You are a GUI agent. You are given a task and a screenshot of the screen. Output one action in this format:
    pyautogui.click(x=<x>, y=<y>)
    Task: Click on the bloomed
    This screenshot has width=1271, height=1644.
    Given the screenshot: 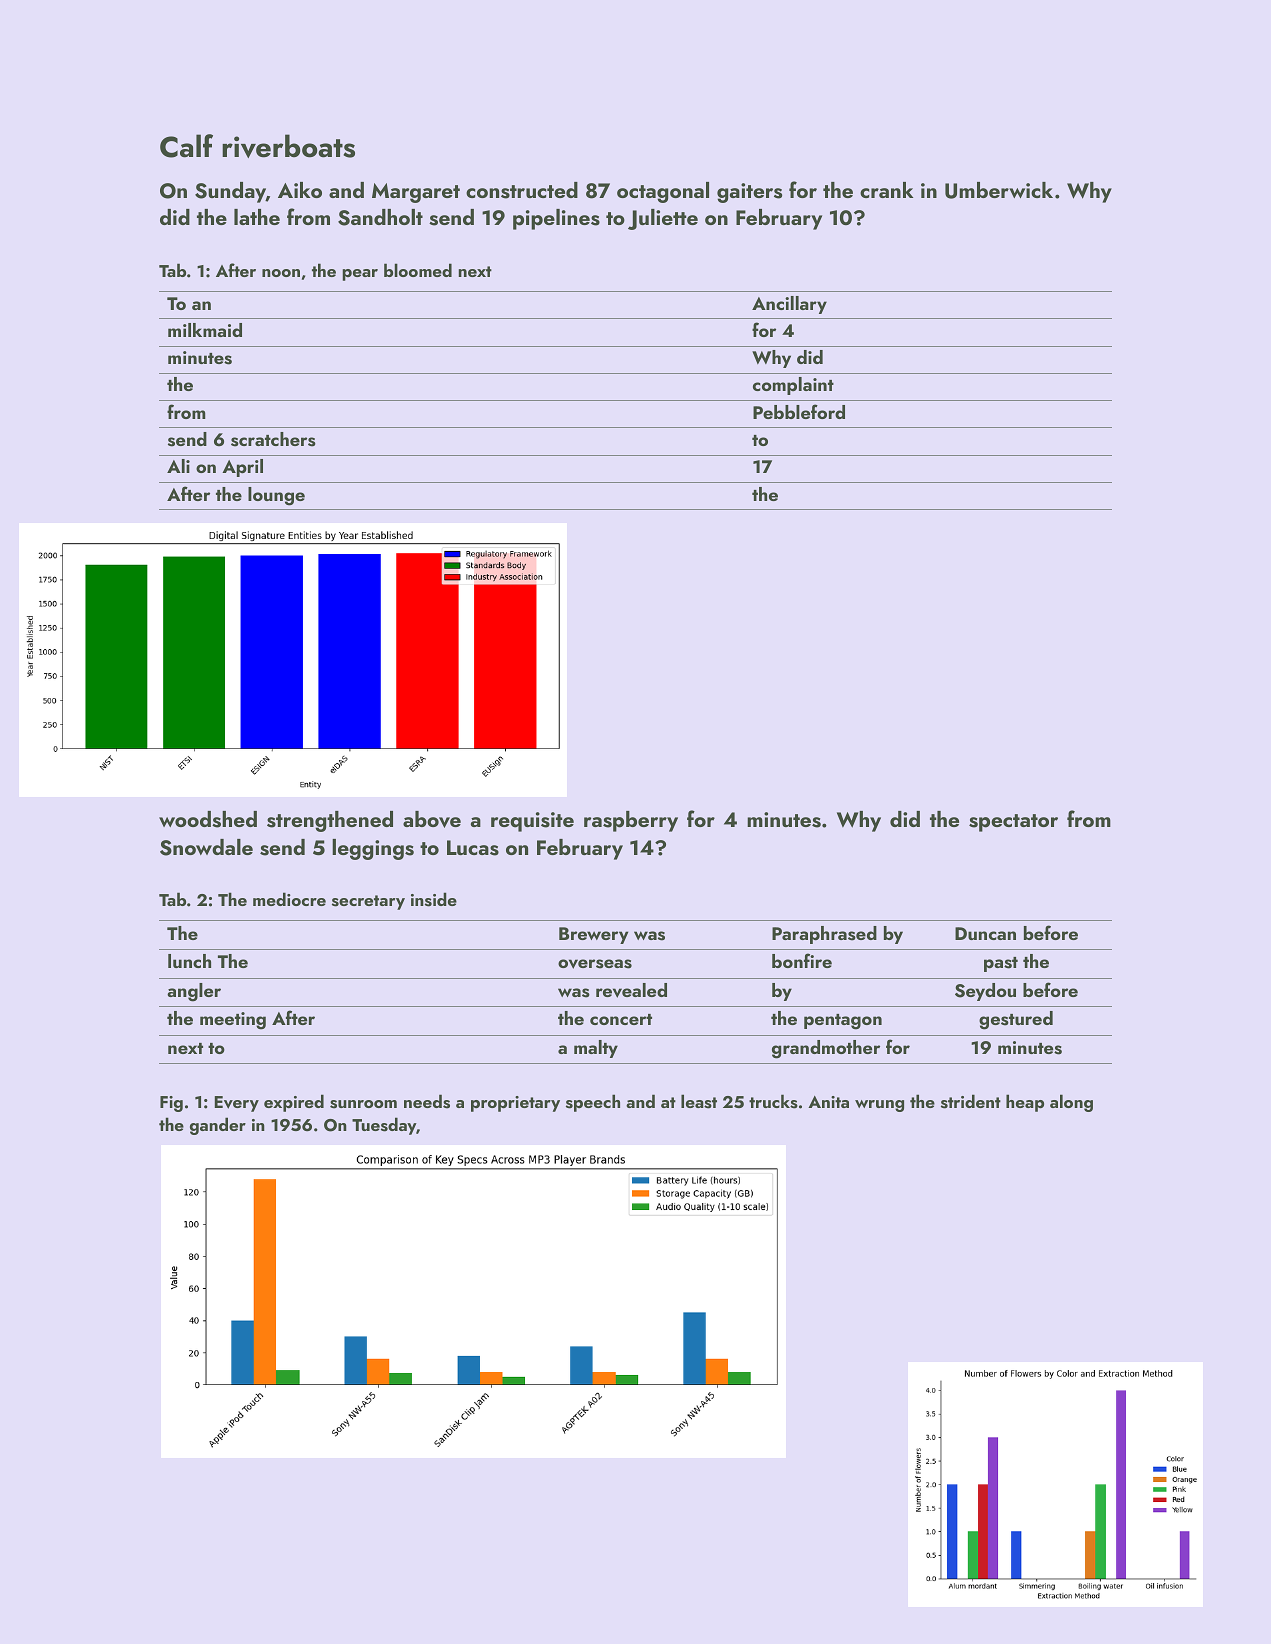 What is the action you would take?
    pyautogui.click(x=418, y=270)
